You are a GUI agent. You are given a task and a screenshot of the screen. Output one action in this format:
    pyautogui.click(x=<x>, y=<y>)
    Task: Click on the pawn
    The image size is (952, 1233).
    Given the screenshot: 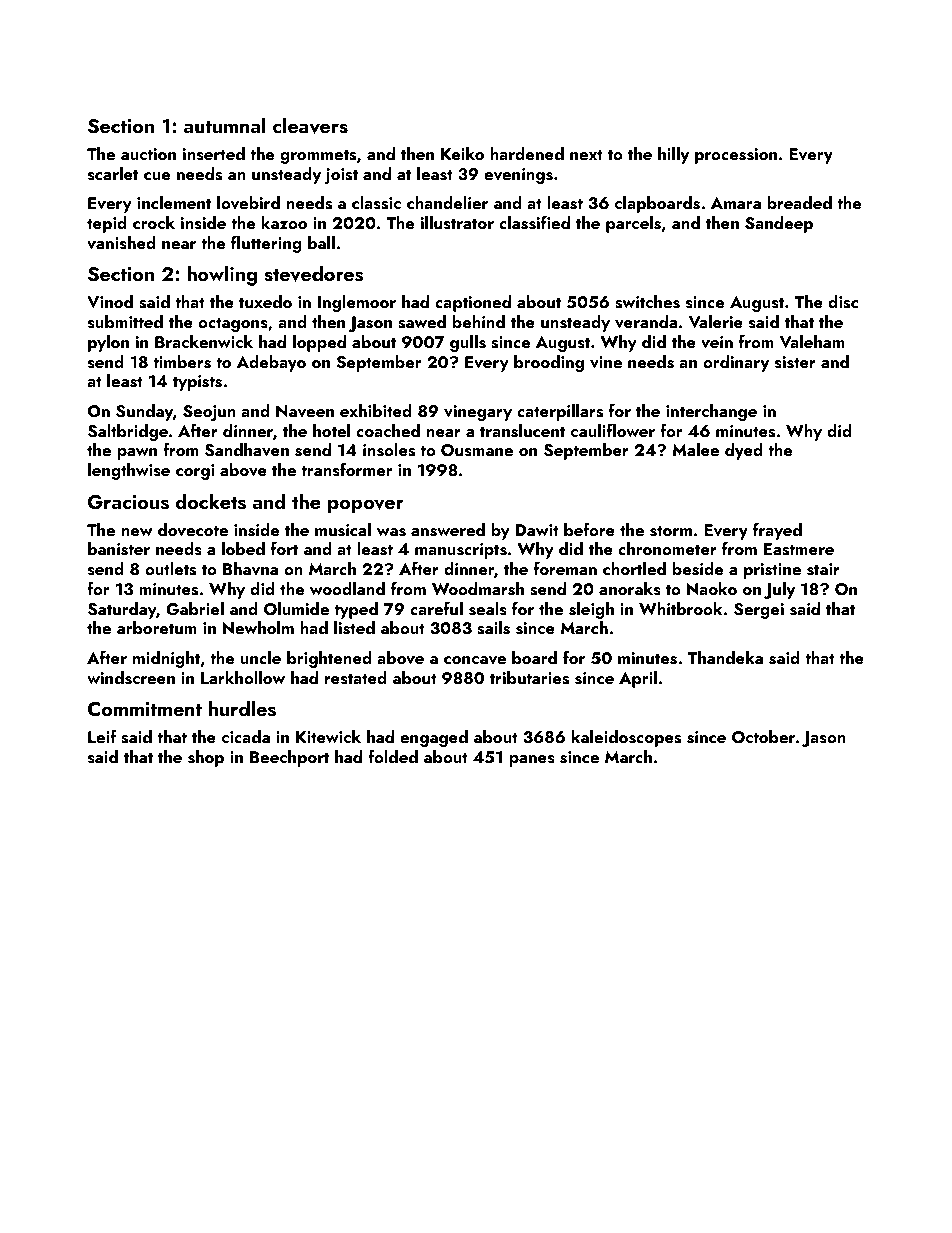 What is the action you would take?
    pyautogui.click(x=137, y=454)
